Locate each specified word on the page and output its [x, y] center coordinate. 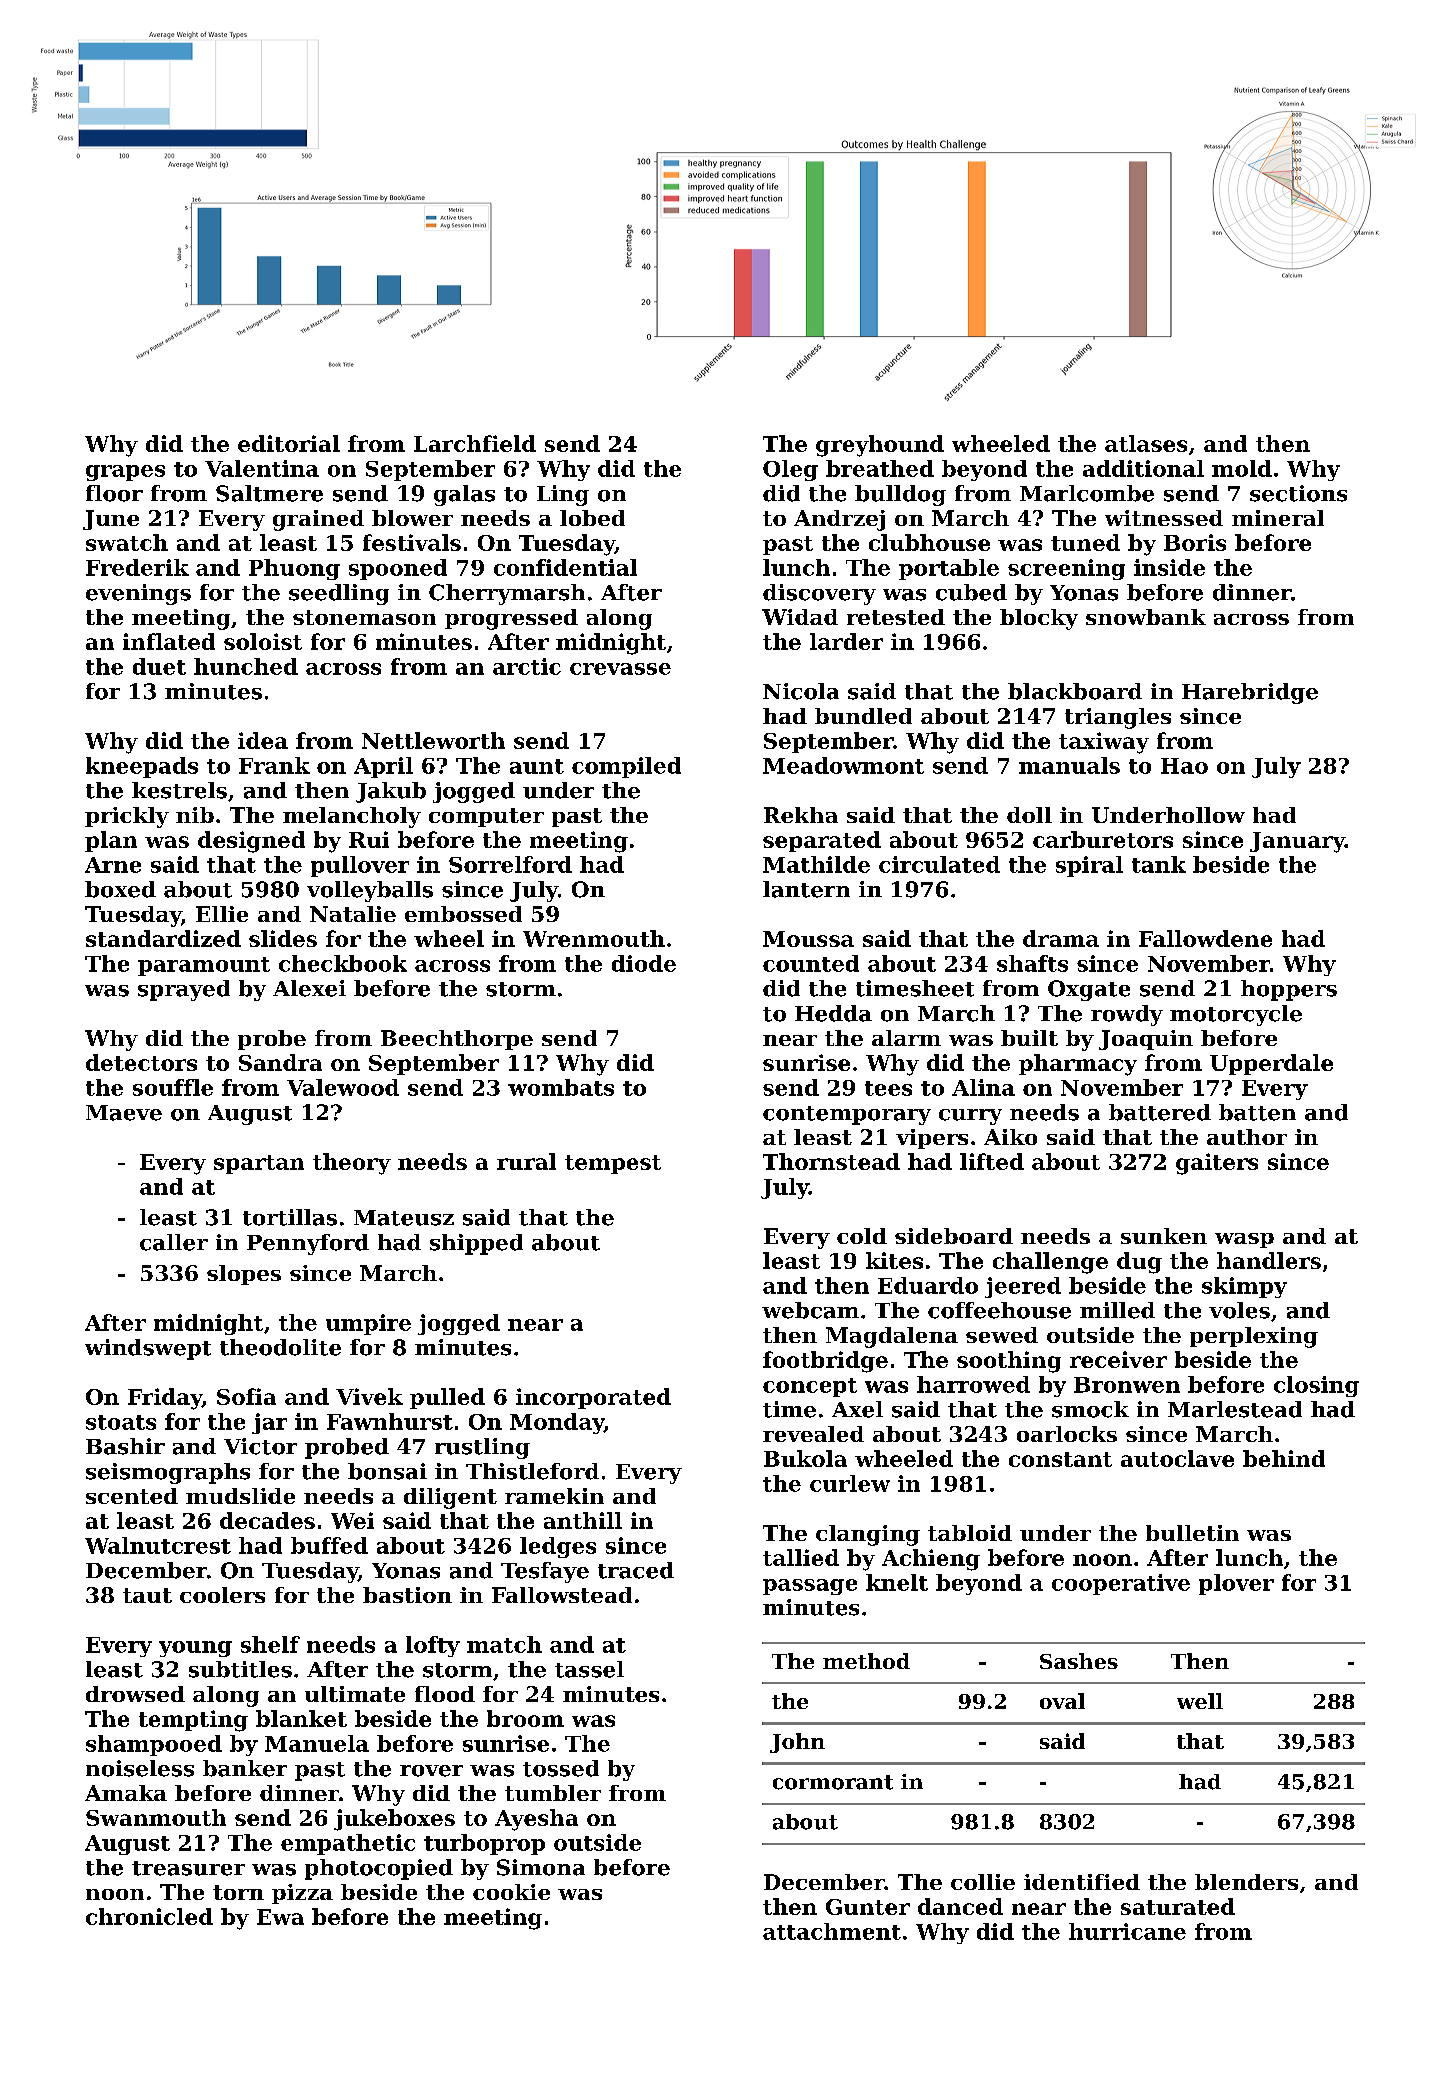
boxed [120, 889]
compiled [626, 767]
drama [1061, 938]
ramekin [554, 1496]
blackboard [1075, 691]
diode [644, 963]
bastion [407, 1595]
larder [846, 641]
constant [1060, 1459]
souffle [173, 1087]
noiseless [140, 1768]
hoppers [1289, 990]
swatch [127, 542]
